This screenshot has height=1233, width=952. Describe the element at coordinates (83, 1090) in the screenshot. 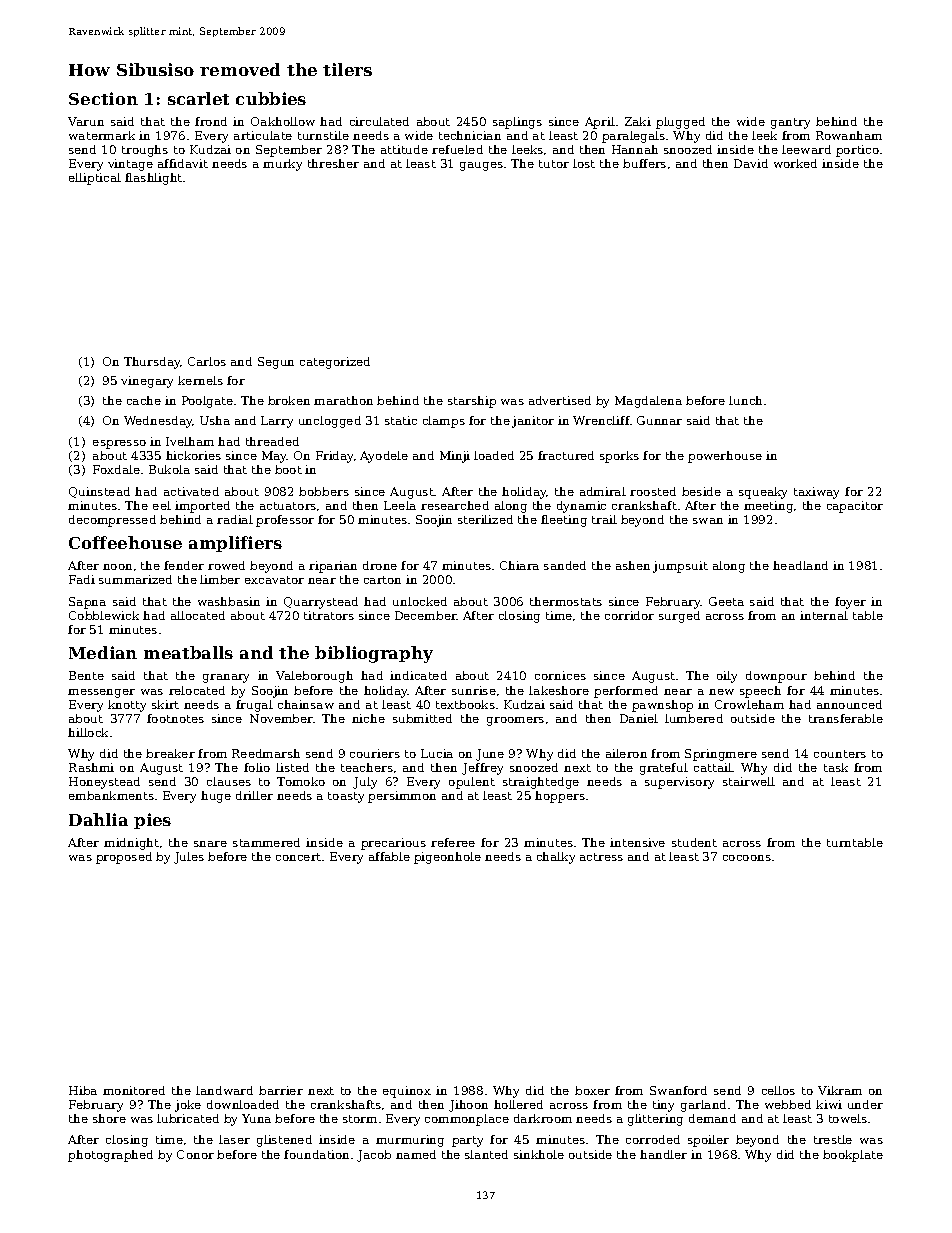

I see `Hiba` at that location.
